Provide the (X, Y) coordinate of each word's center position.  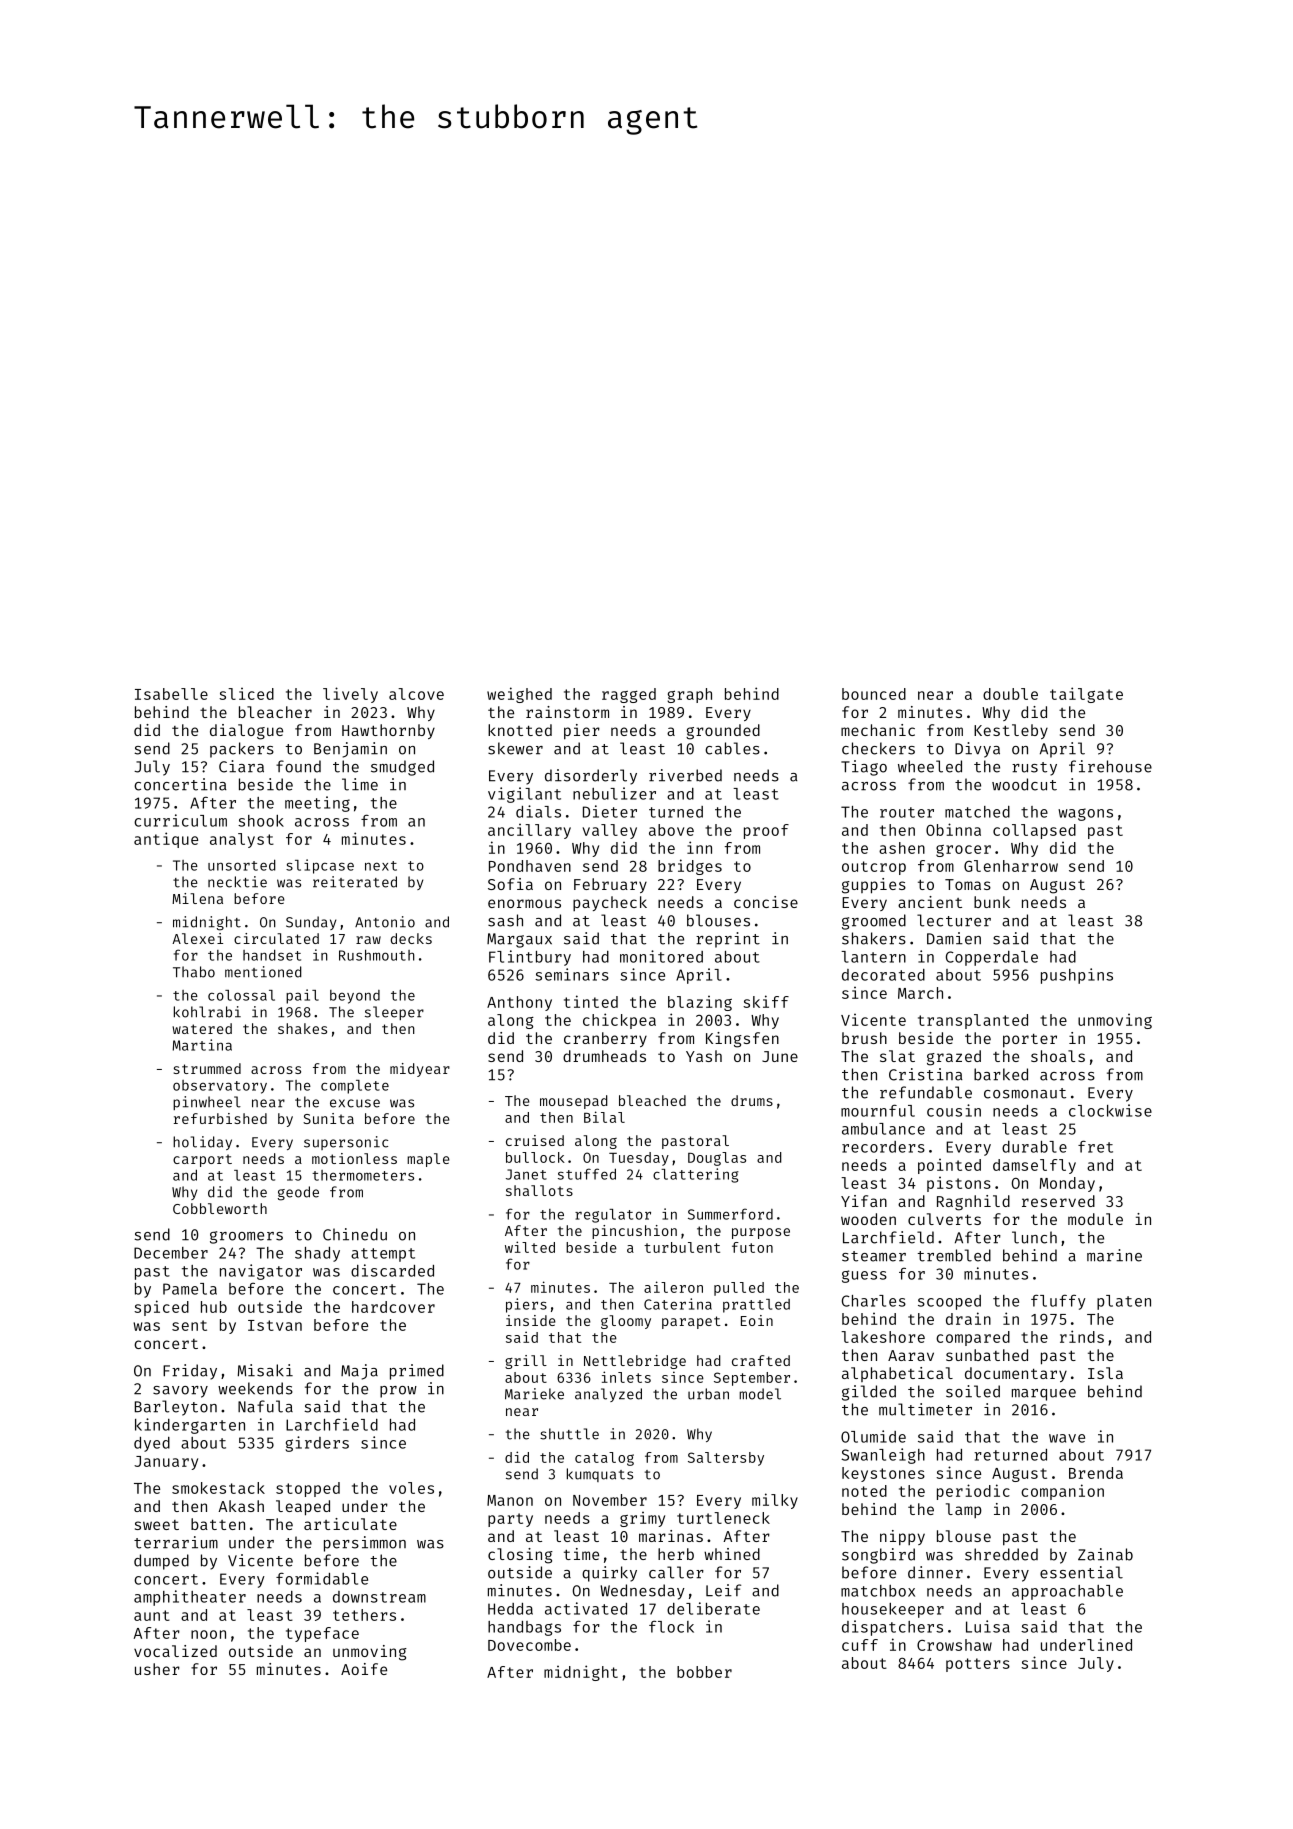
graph (689, 695)
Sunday (311, 923)
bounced (874, 694)
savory (180, 1392)
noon (208, 1634)
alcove (416, 694)
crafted (761, 1360)
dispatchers (892, 1628)
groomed (874, 922)
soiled (973, 1391)
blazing (700, 1003)
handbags (524, 1628)
